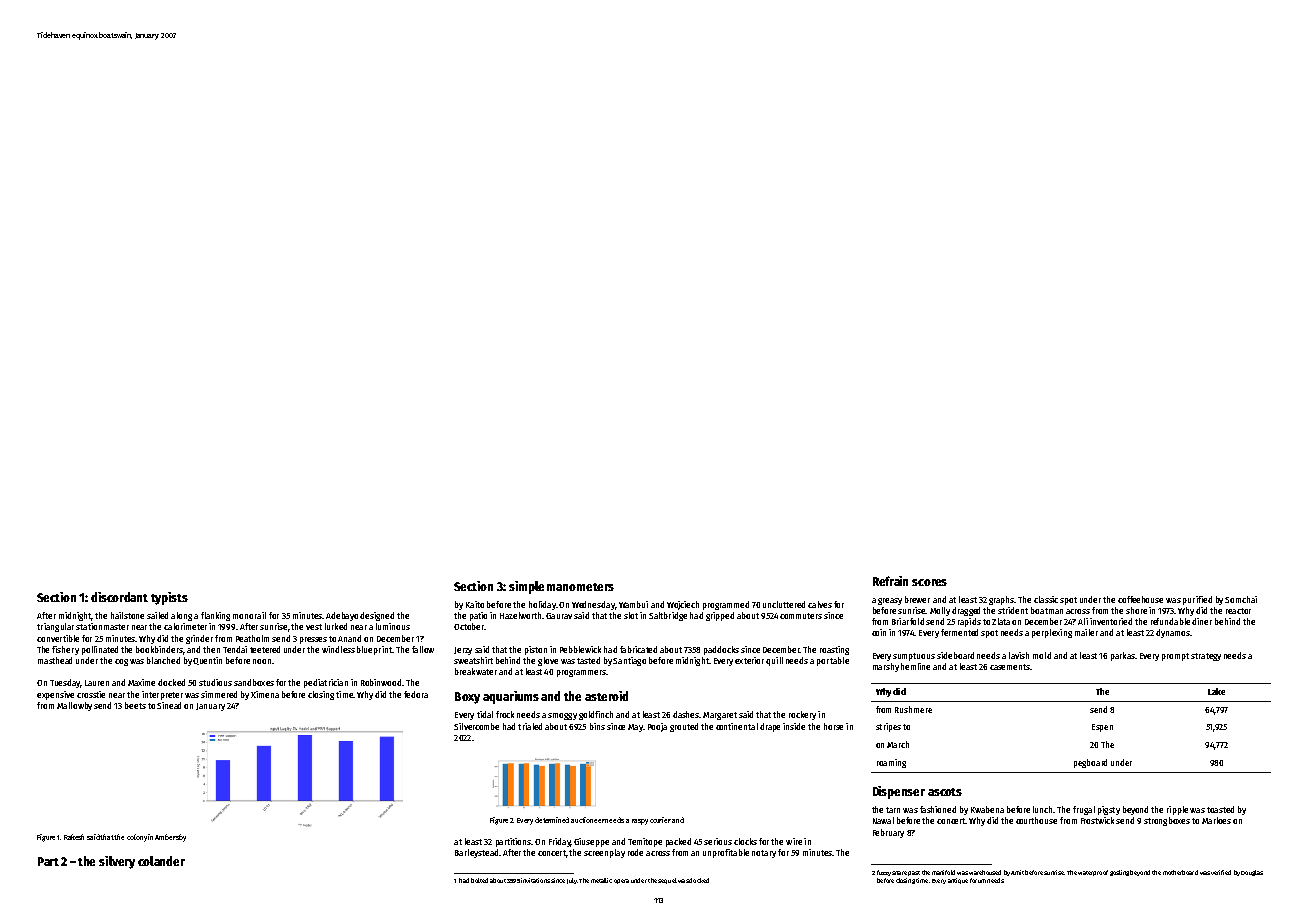 This screenshot has height=924, width=1308. Describe the element at coordinates (1042, 809) in the screenshot. I see `lunch` at that location.
